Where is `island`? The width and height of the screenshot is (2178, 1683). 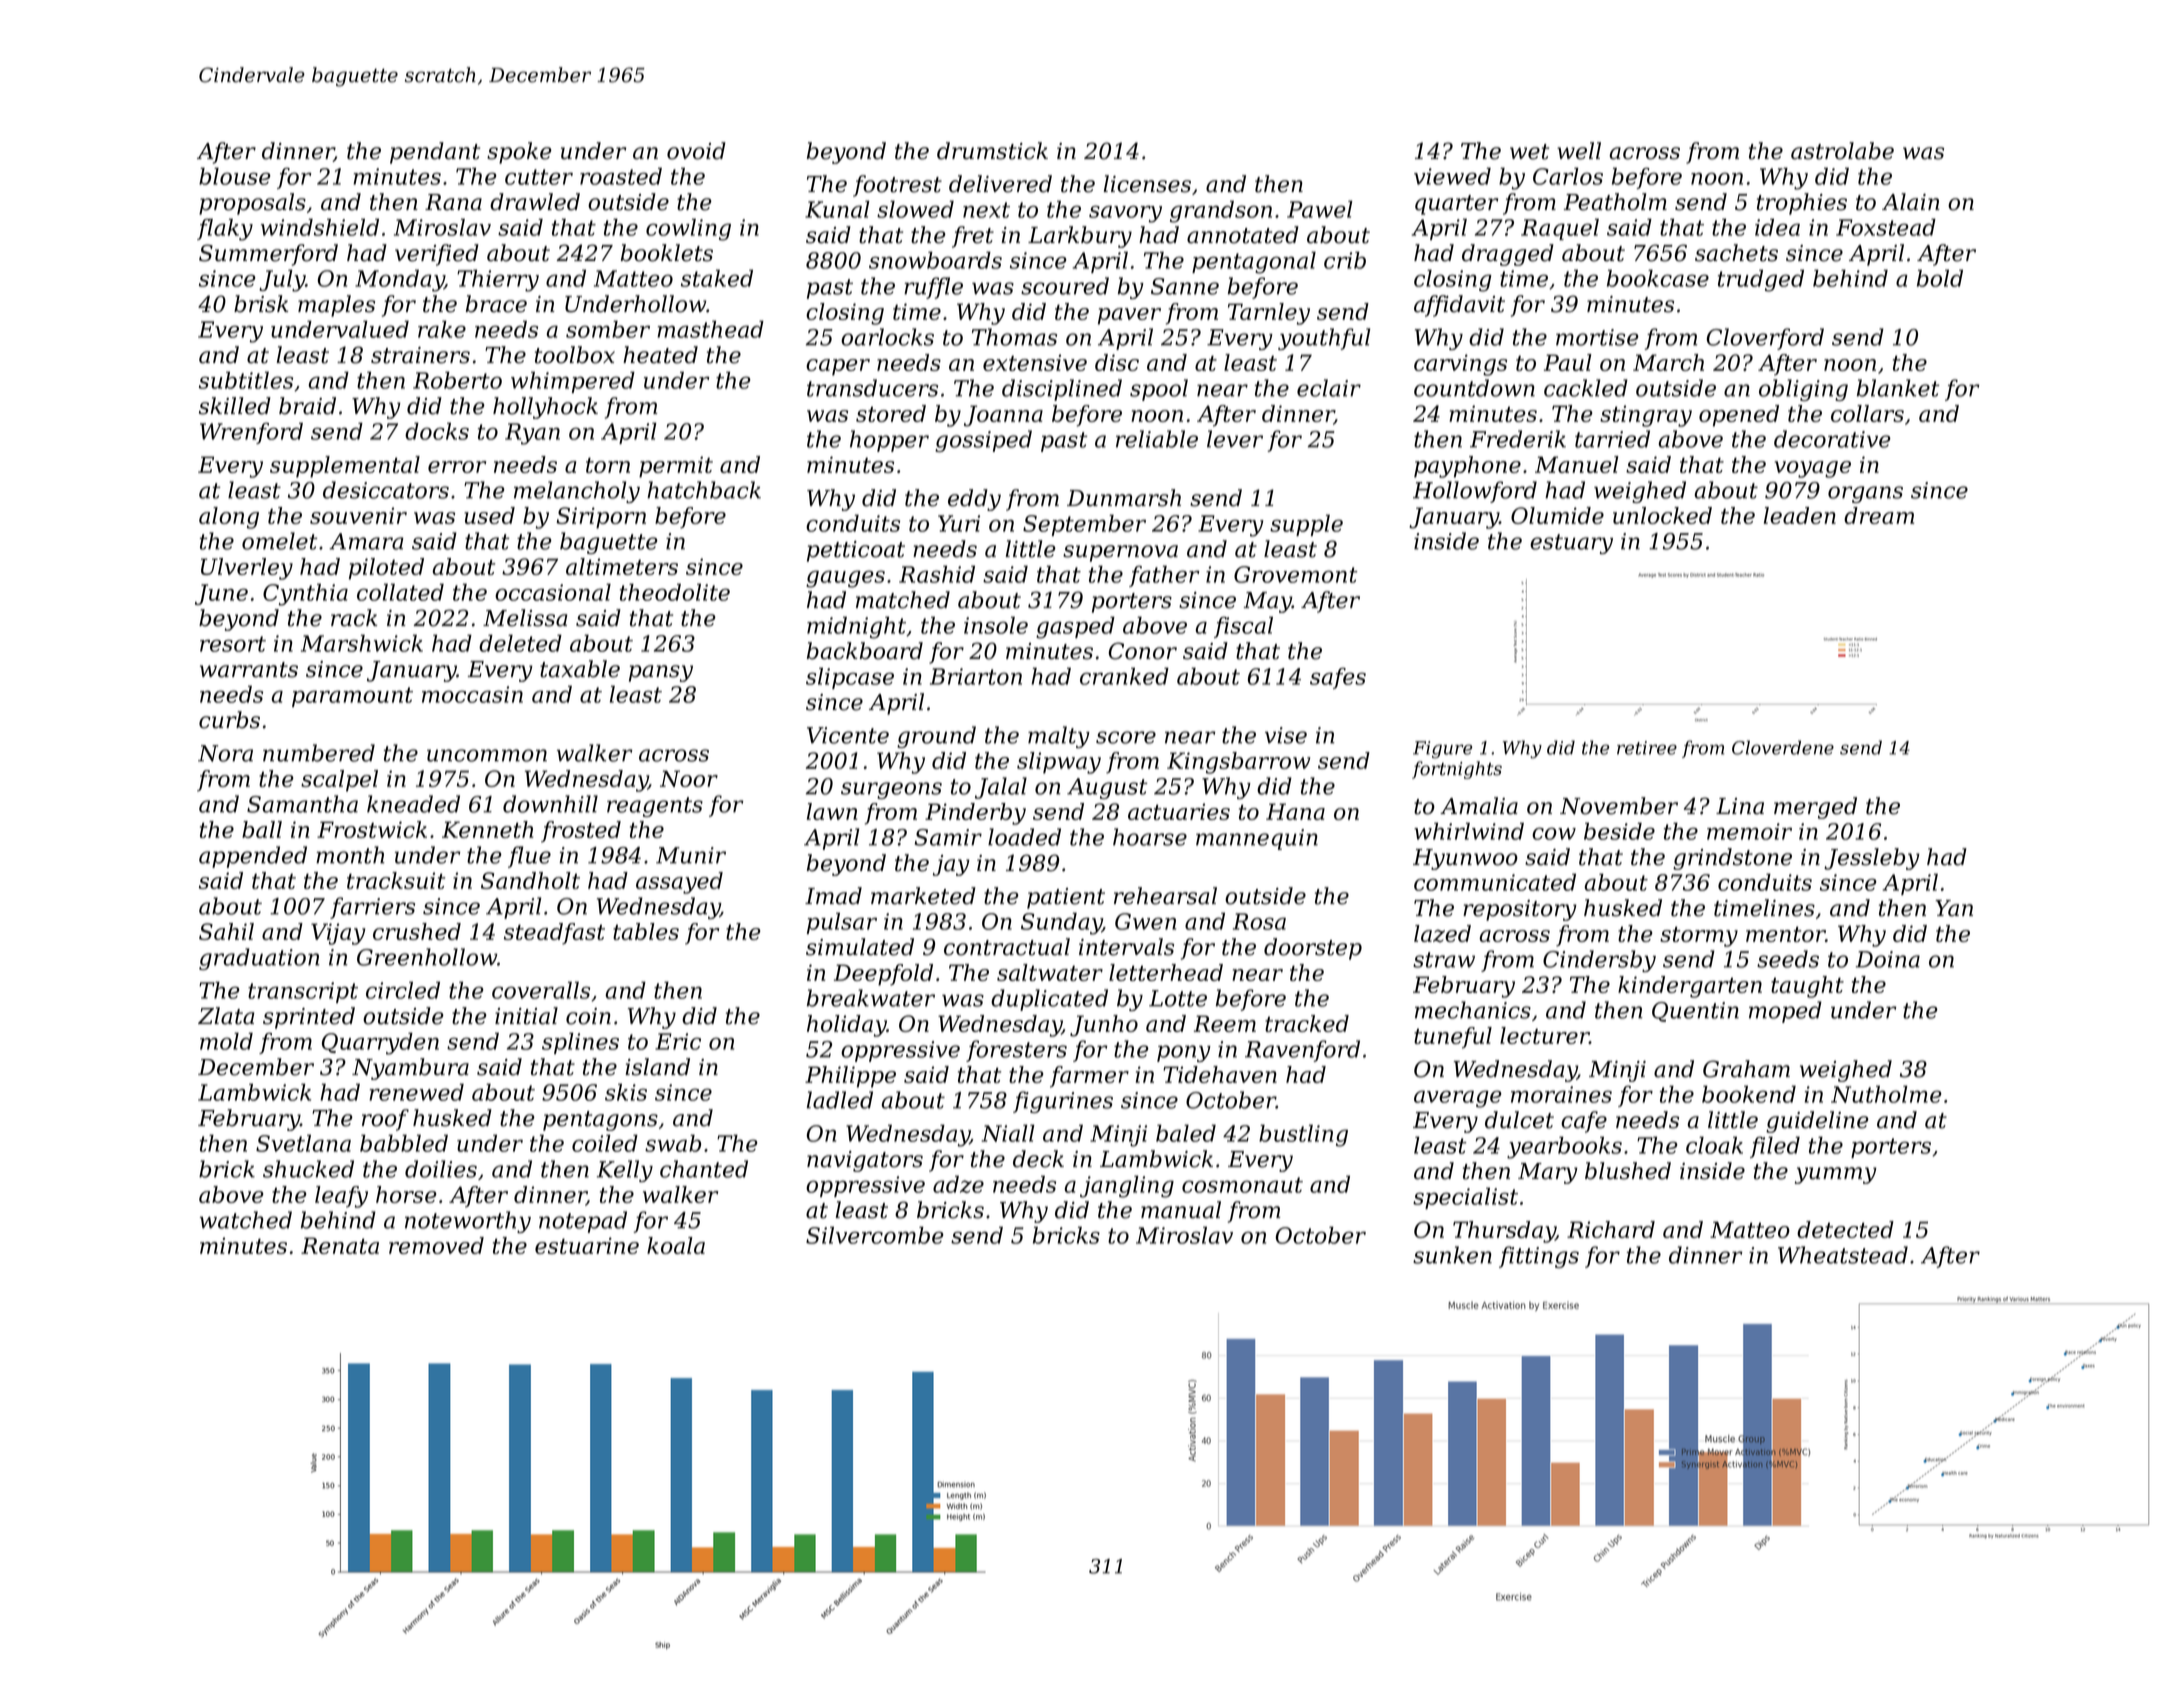 island is located at coordinates (657, 1067).
